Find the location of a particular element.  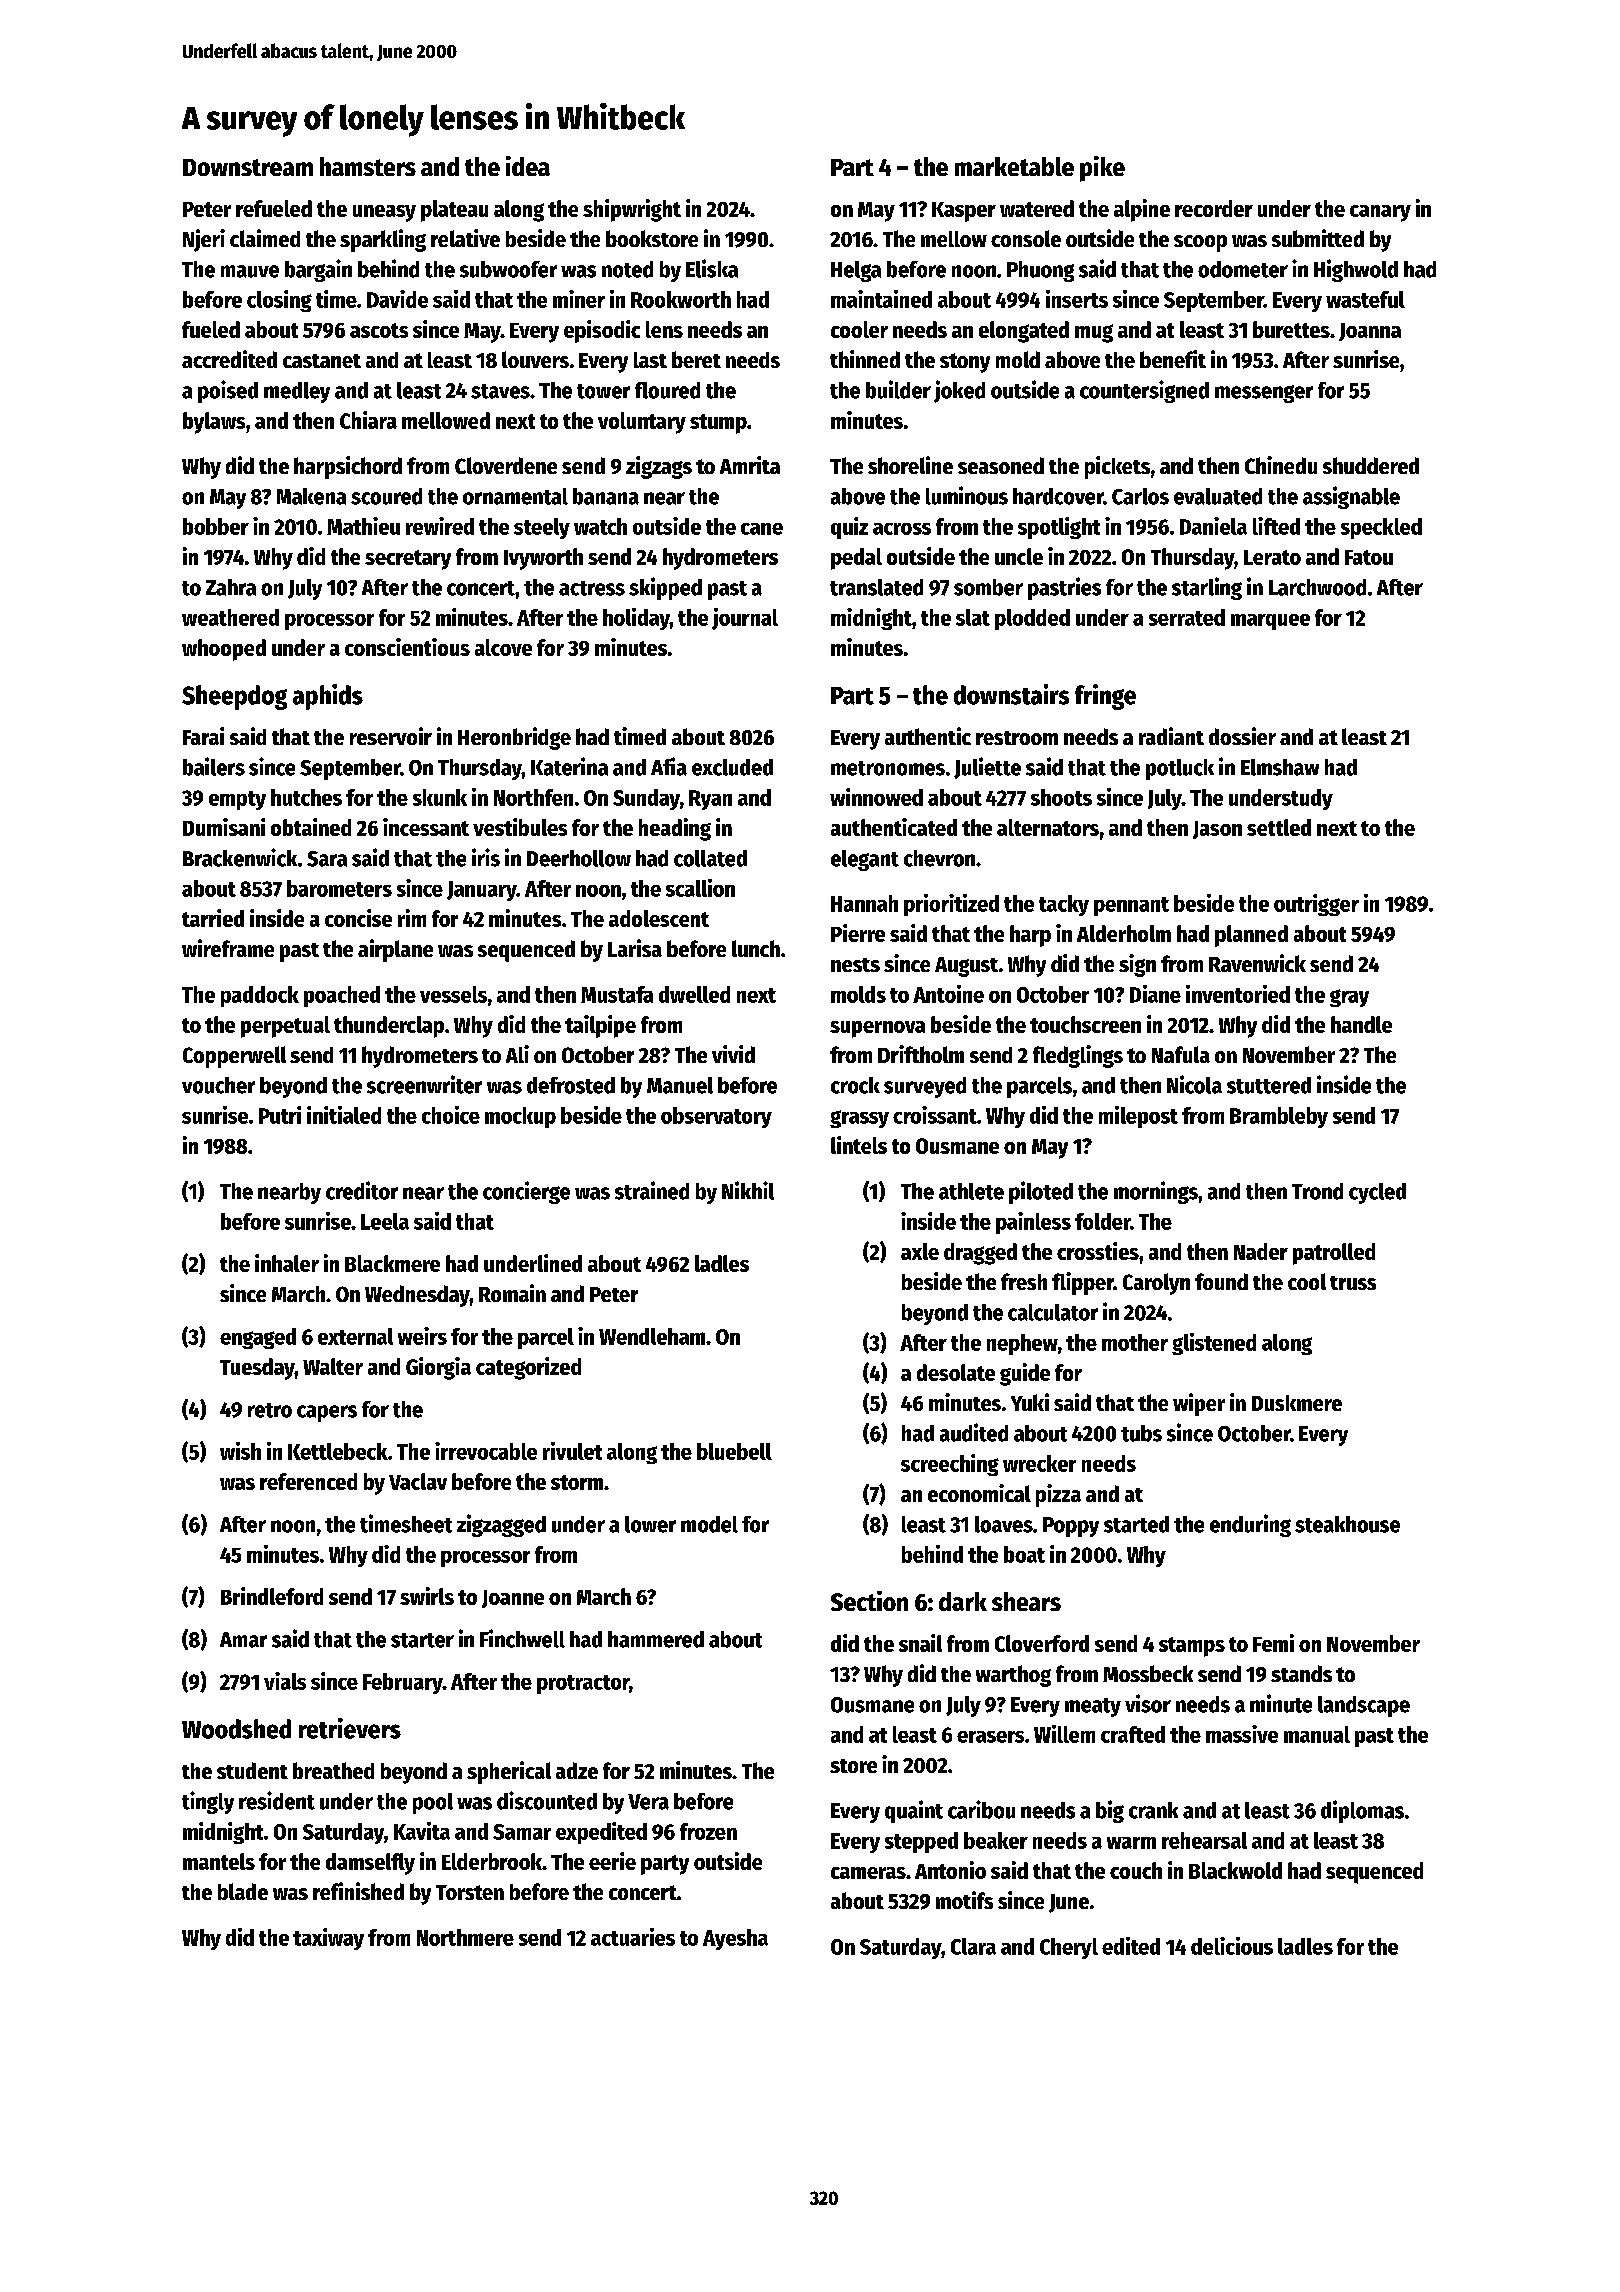

idea is located at coordinates (528, 166).
